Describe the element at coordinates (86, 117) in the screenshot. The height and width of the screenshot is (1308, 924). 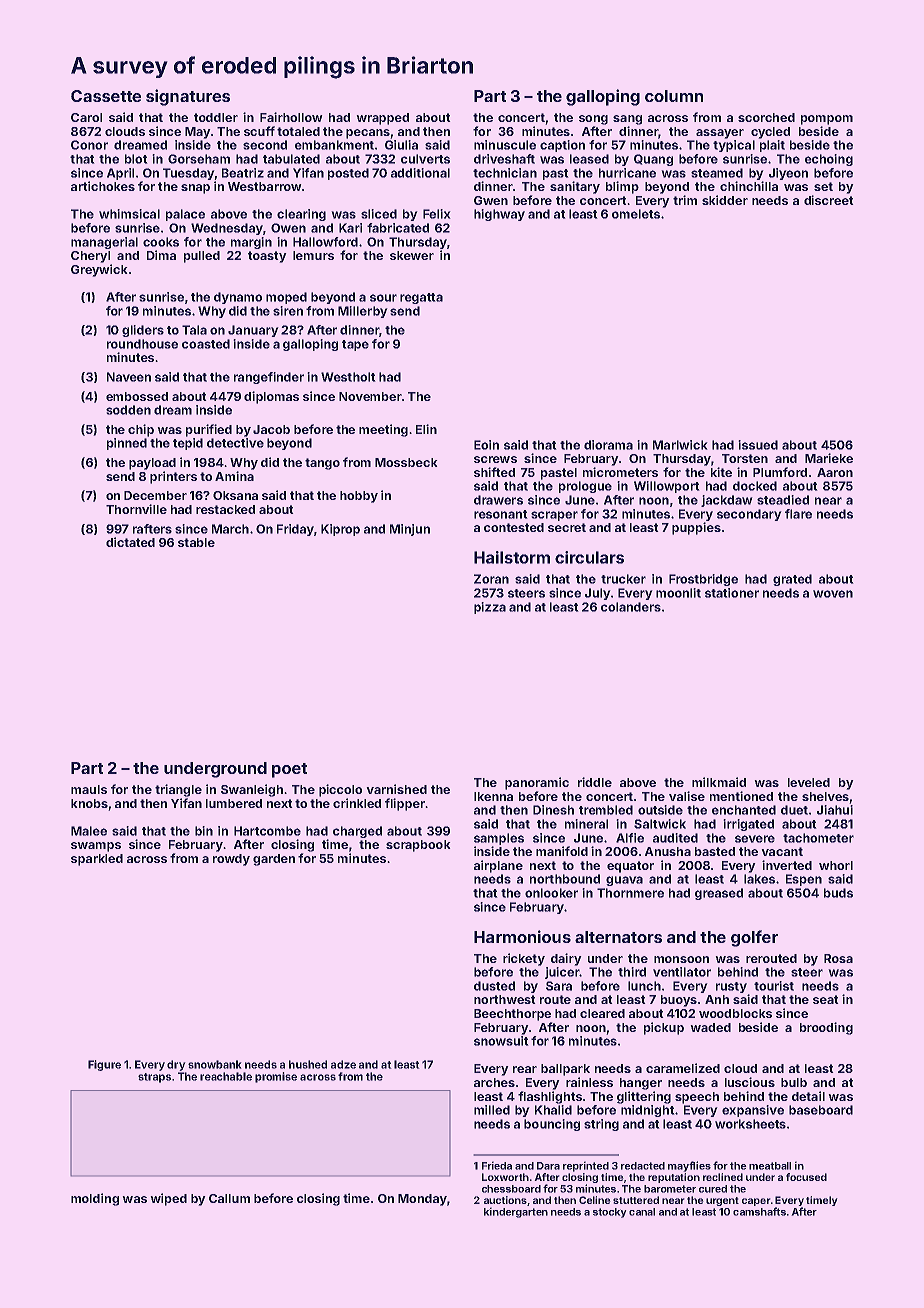
I see `Carol` at that location.
